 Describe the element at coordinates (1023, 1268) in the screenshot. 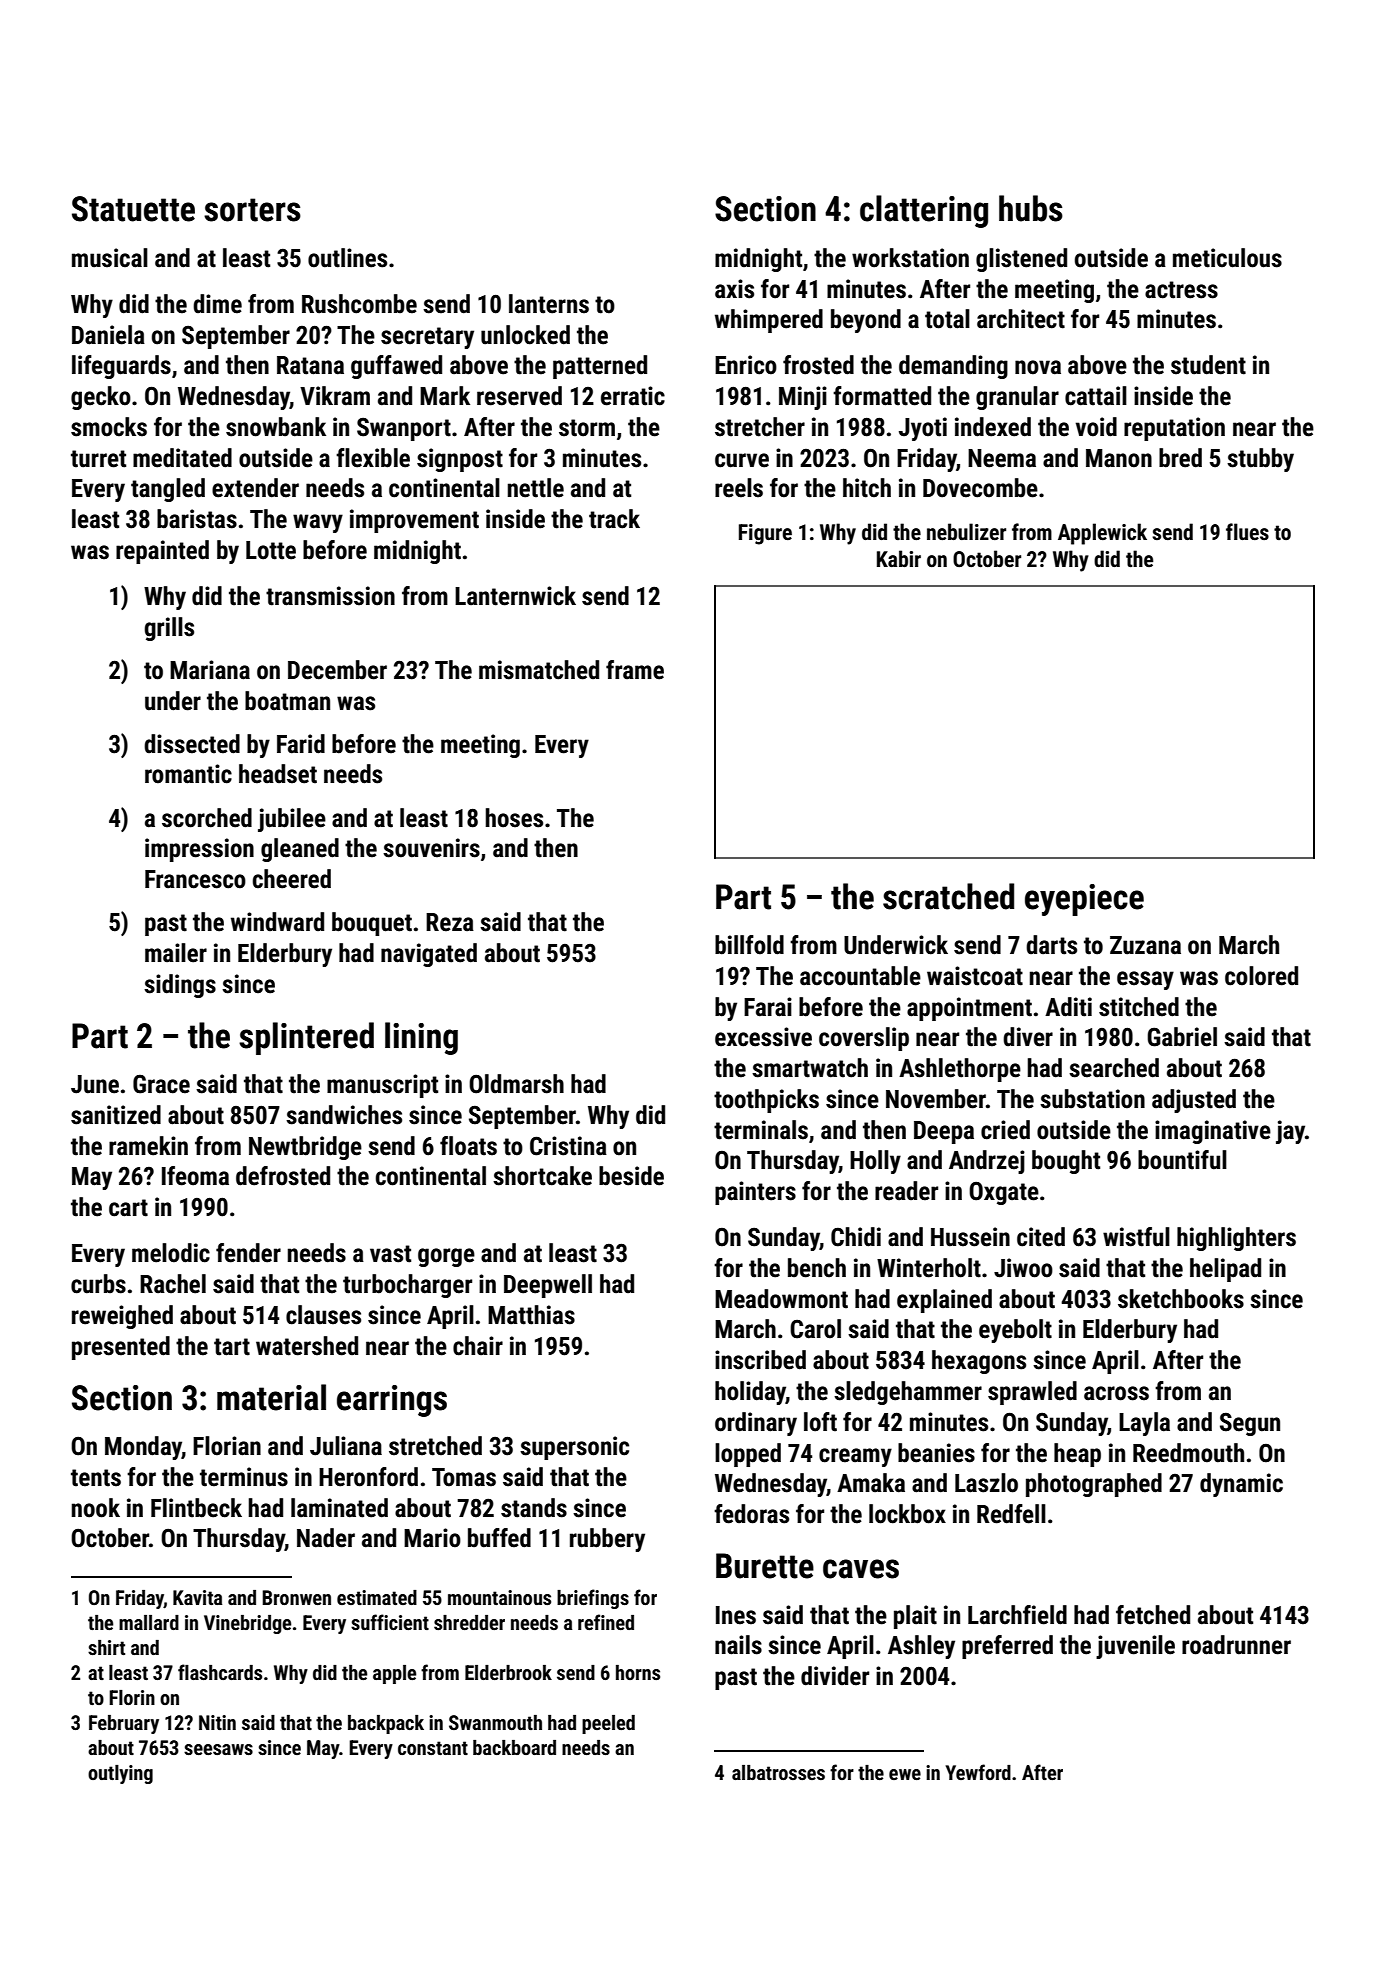

I see `Jiwoo` at that location.
